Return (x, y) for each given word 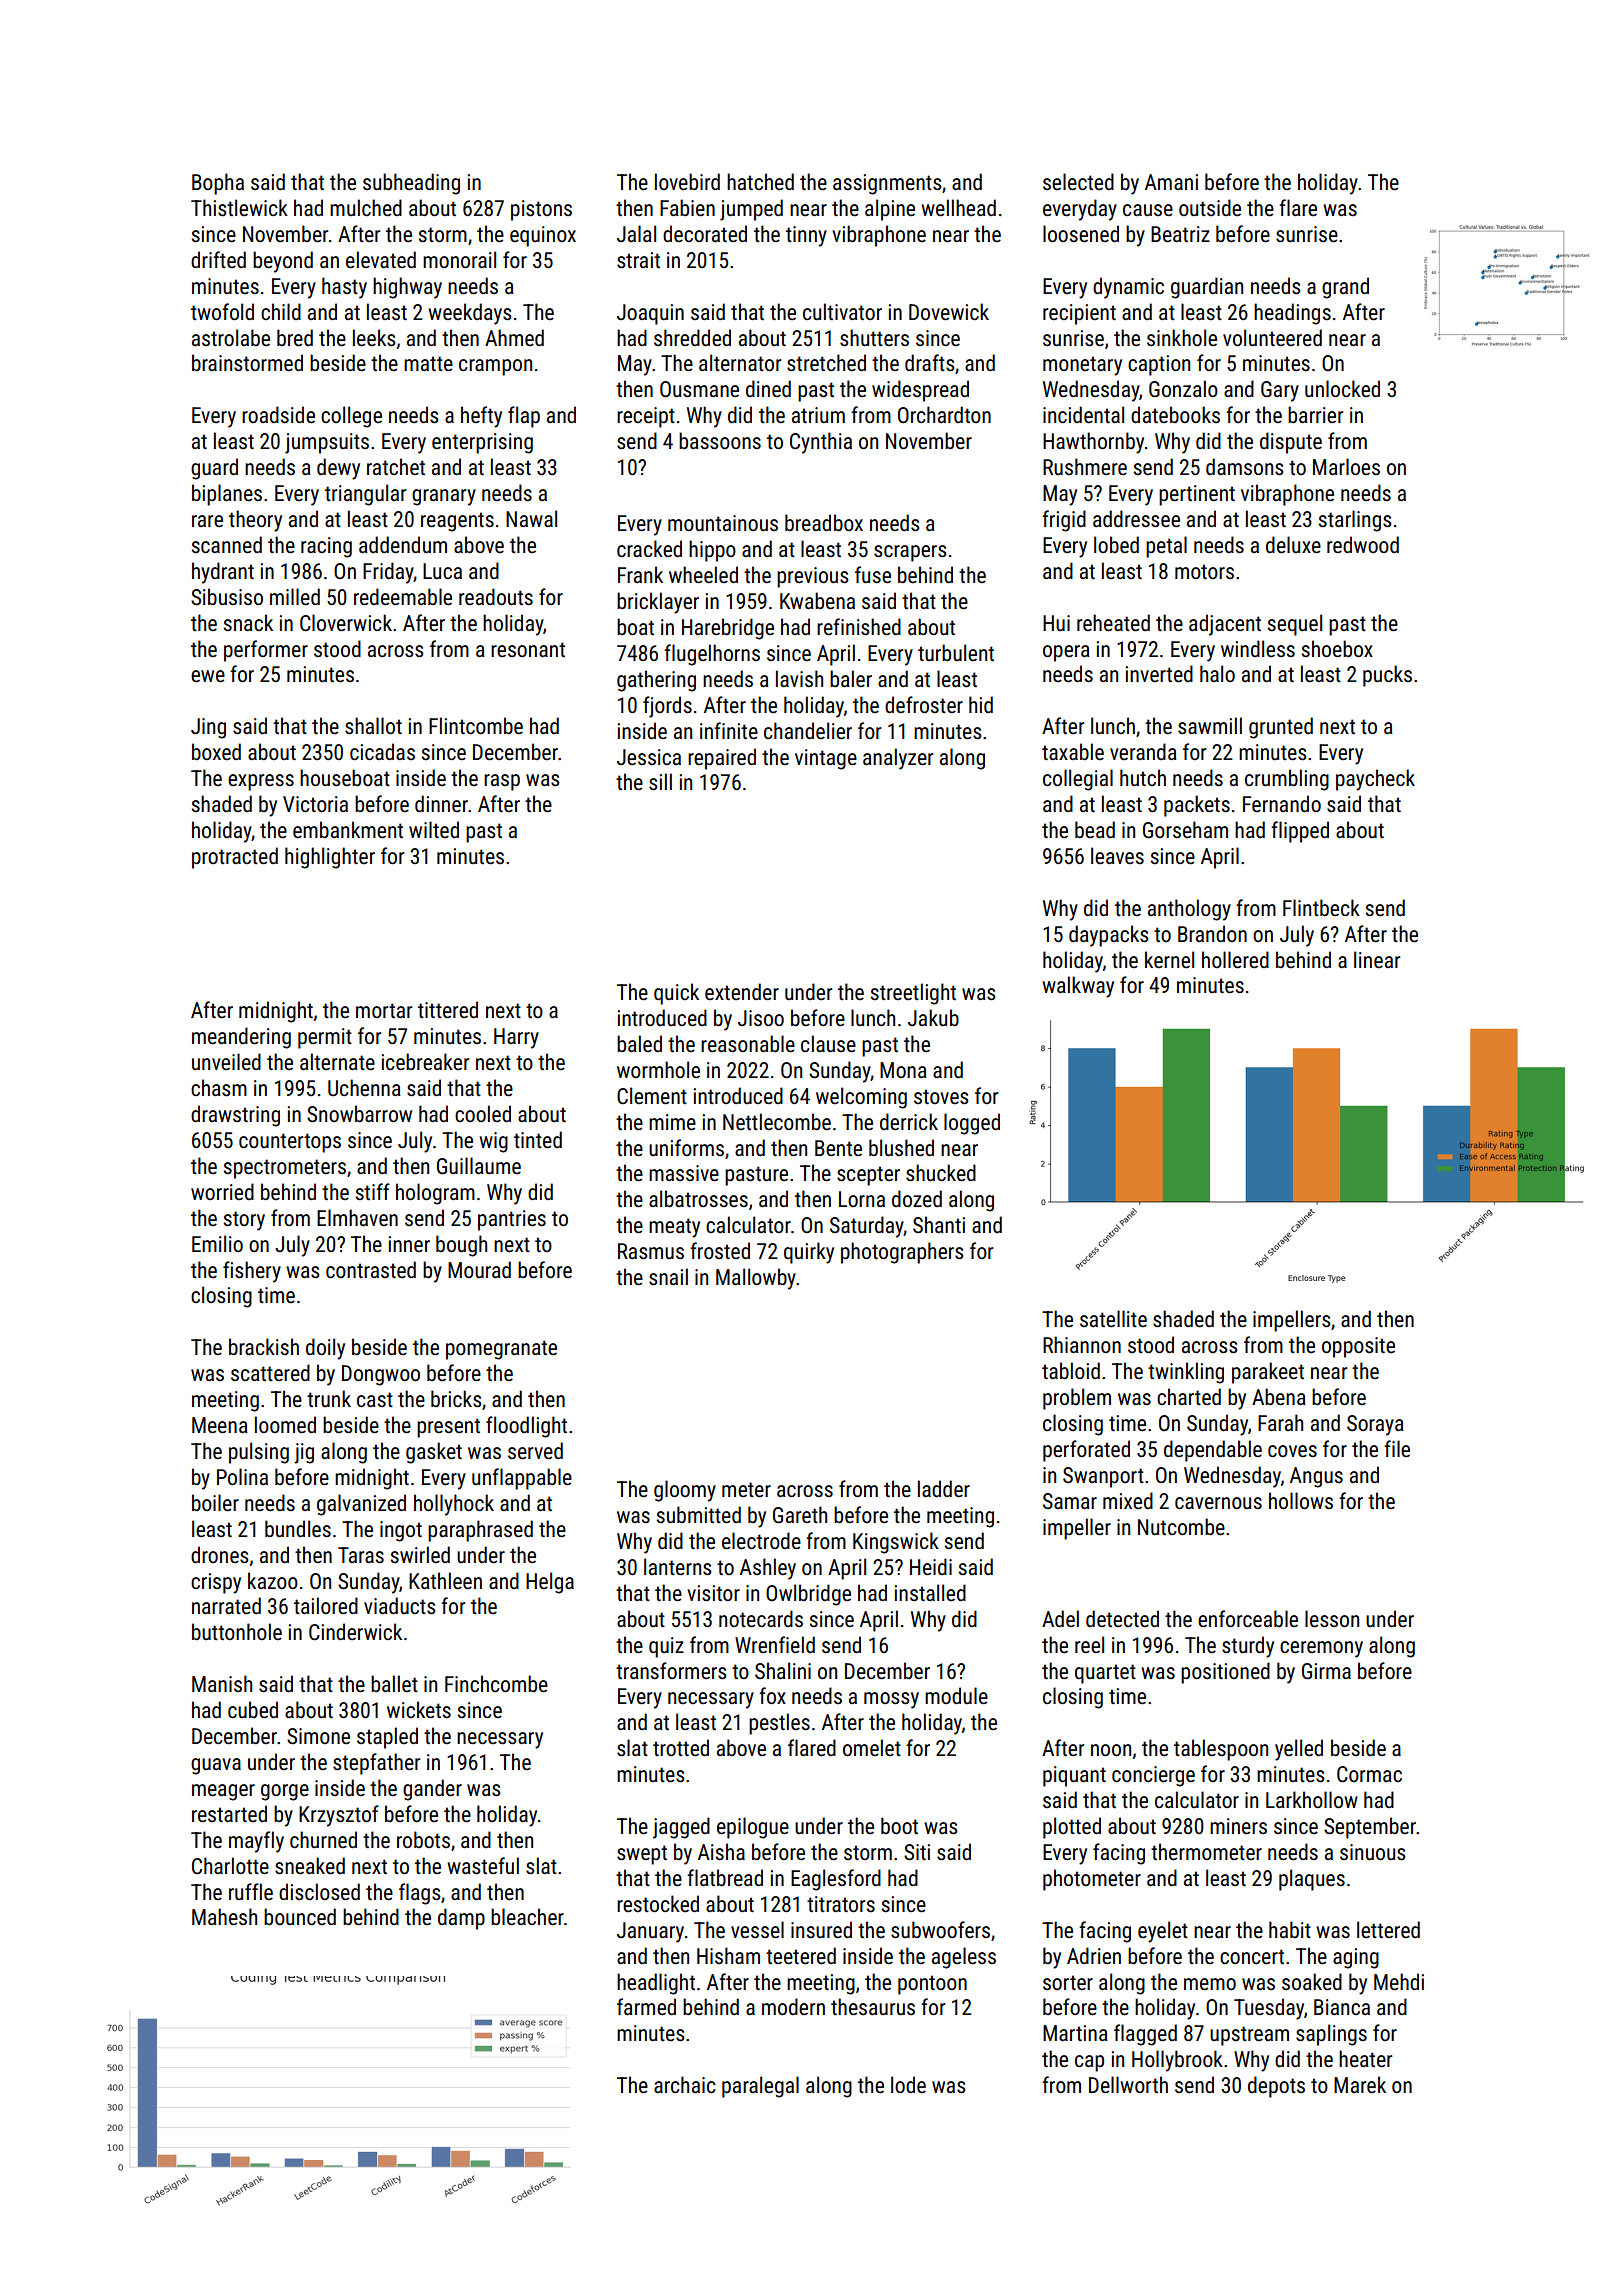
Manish (222, 1683)
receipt (646, 417)
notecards (761, 1619)
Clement (652, 1096)
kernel (1169, 959)
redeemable (403, 597)
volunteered (1272, 338)
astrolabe (231, 337)
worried (222, 1191)
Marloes (1346, 466)
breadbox (824, 523)
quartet (1105, 1674)
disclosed (319, 1892)
